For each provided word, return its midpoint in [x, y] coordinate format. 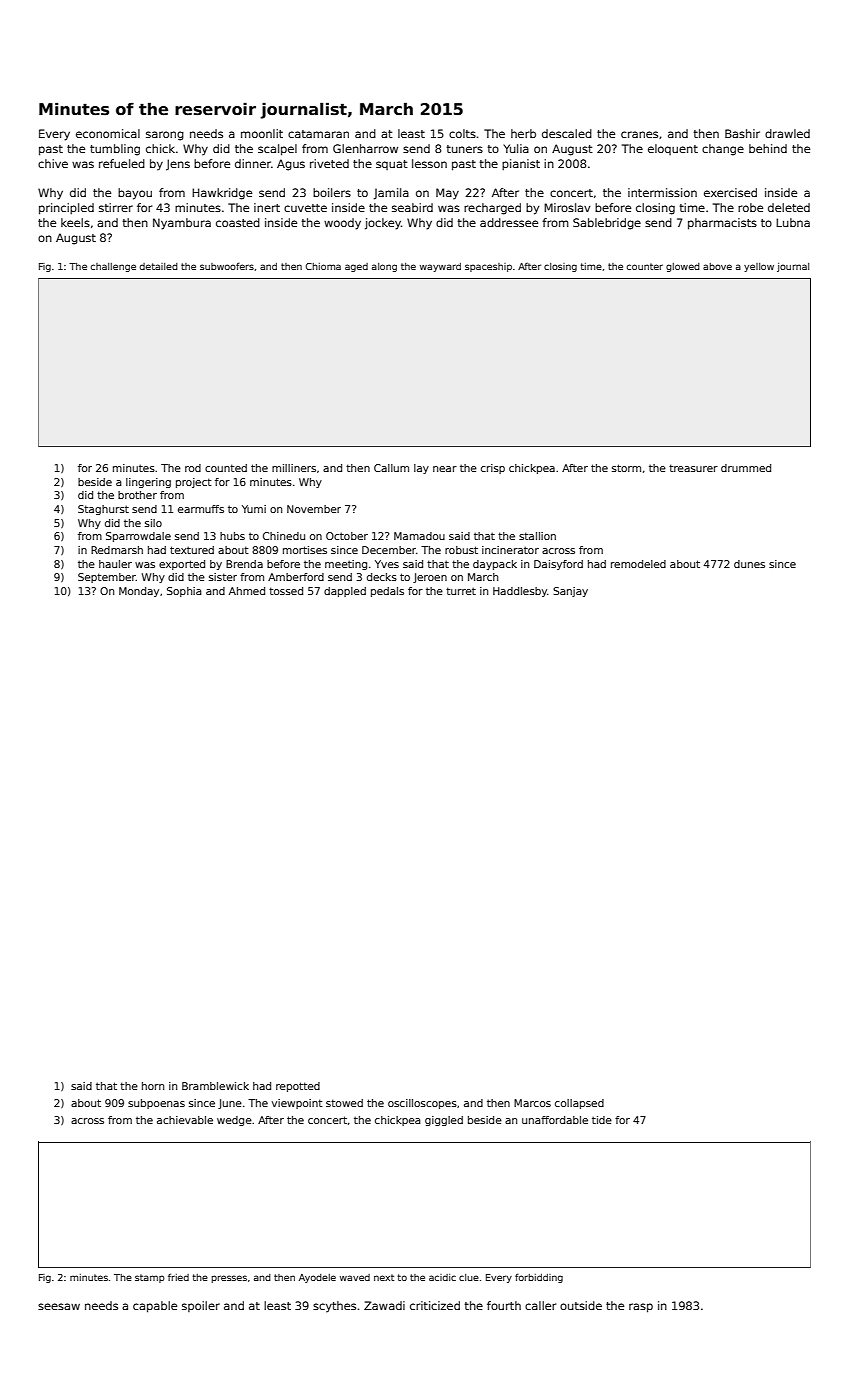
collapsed [579, 1104]
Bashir [742, 133]
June [230, 1104]
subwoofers [227, 266]
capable [155, 1307]
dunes [749, 564]
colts [462, 133]
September [107, 578]
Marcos [532, 1103]
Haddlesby [520, 592]
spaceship [488, 267]
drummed [746, 468]
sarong [165, 136]
